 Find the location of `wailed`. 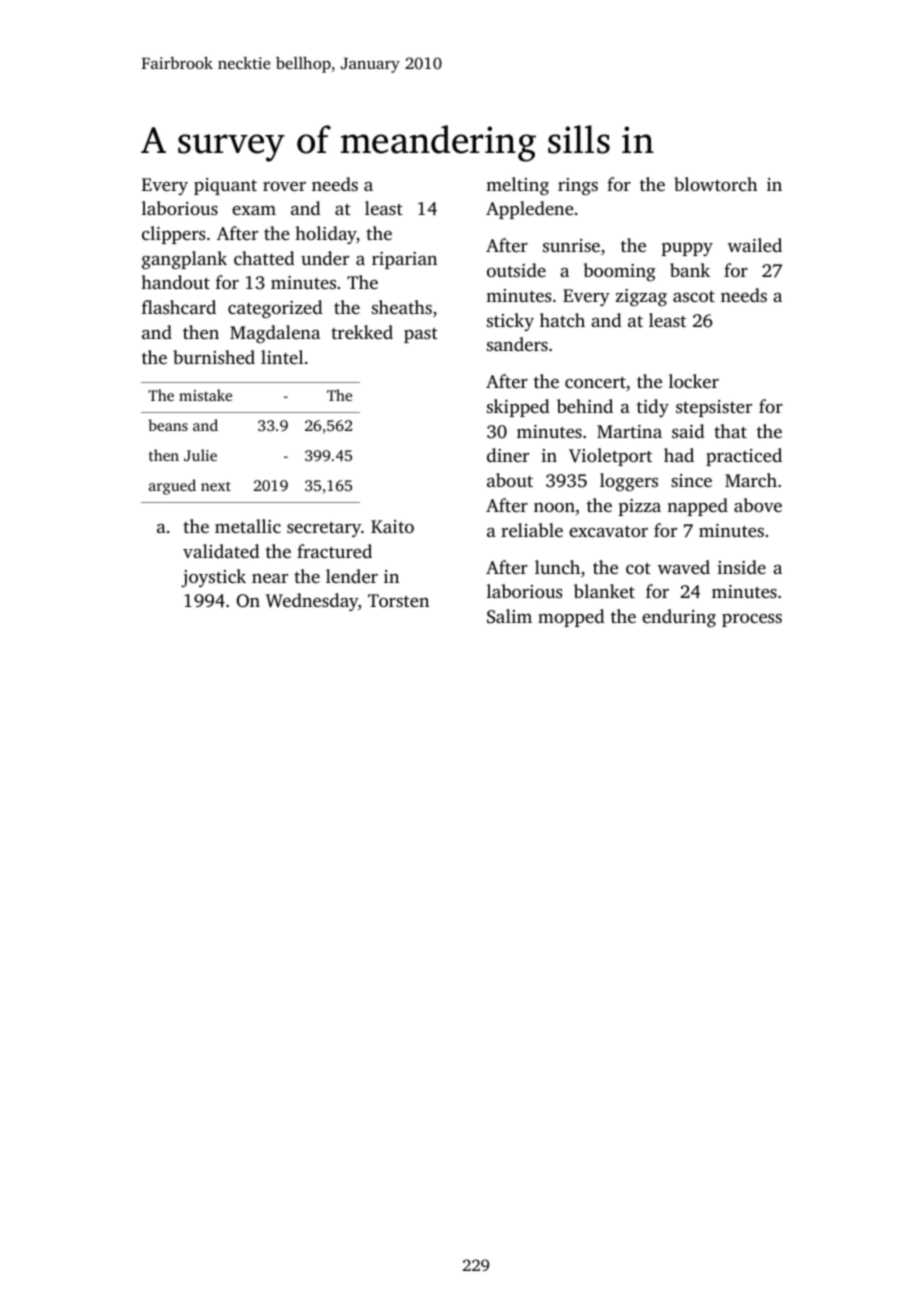

wailed is located at coordinates (755, 245).
